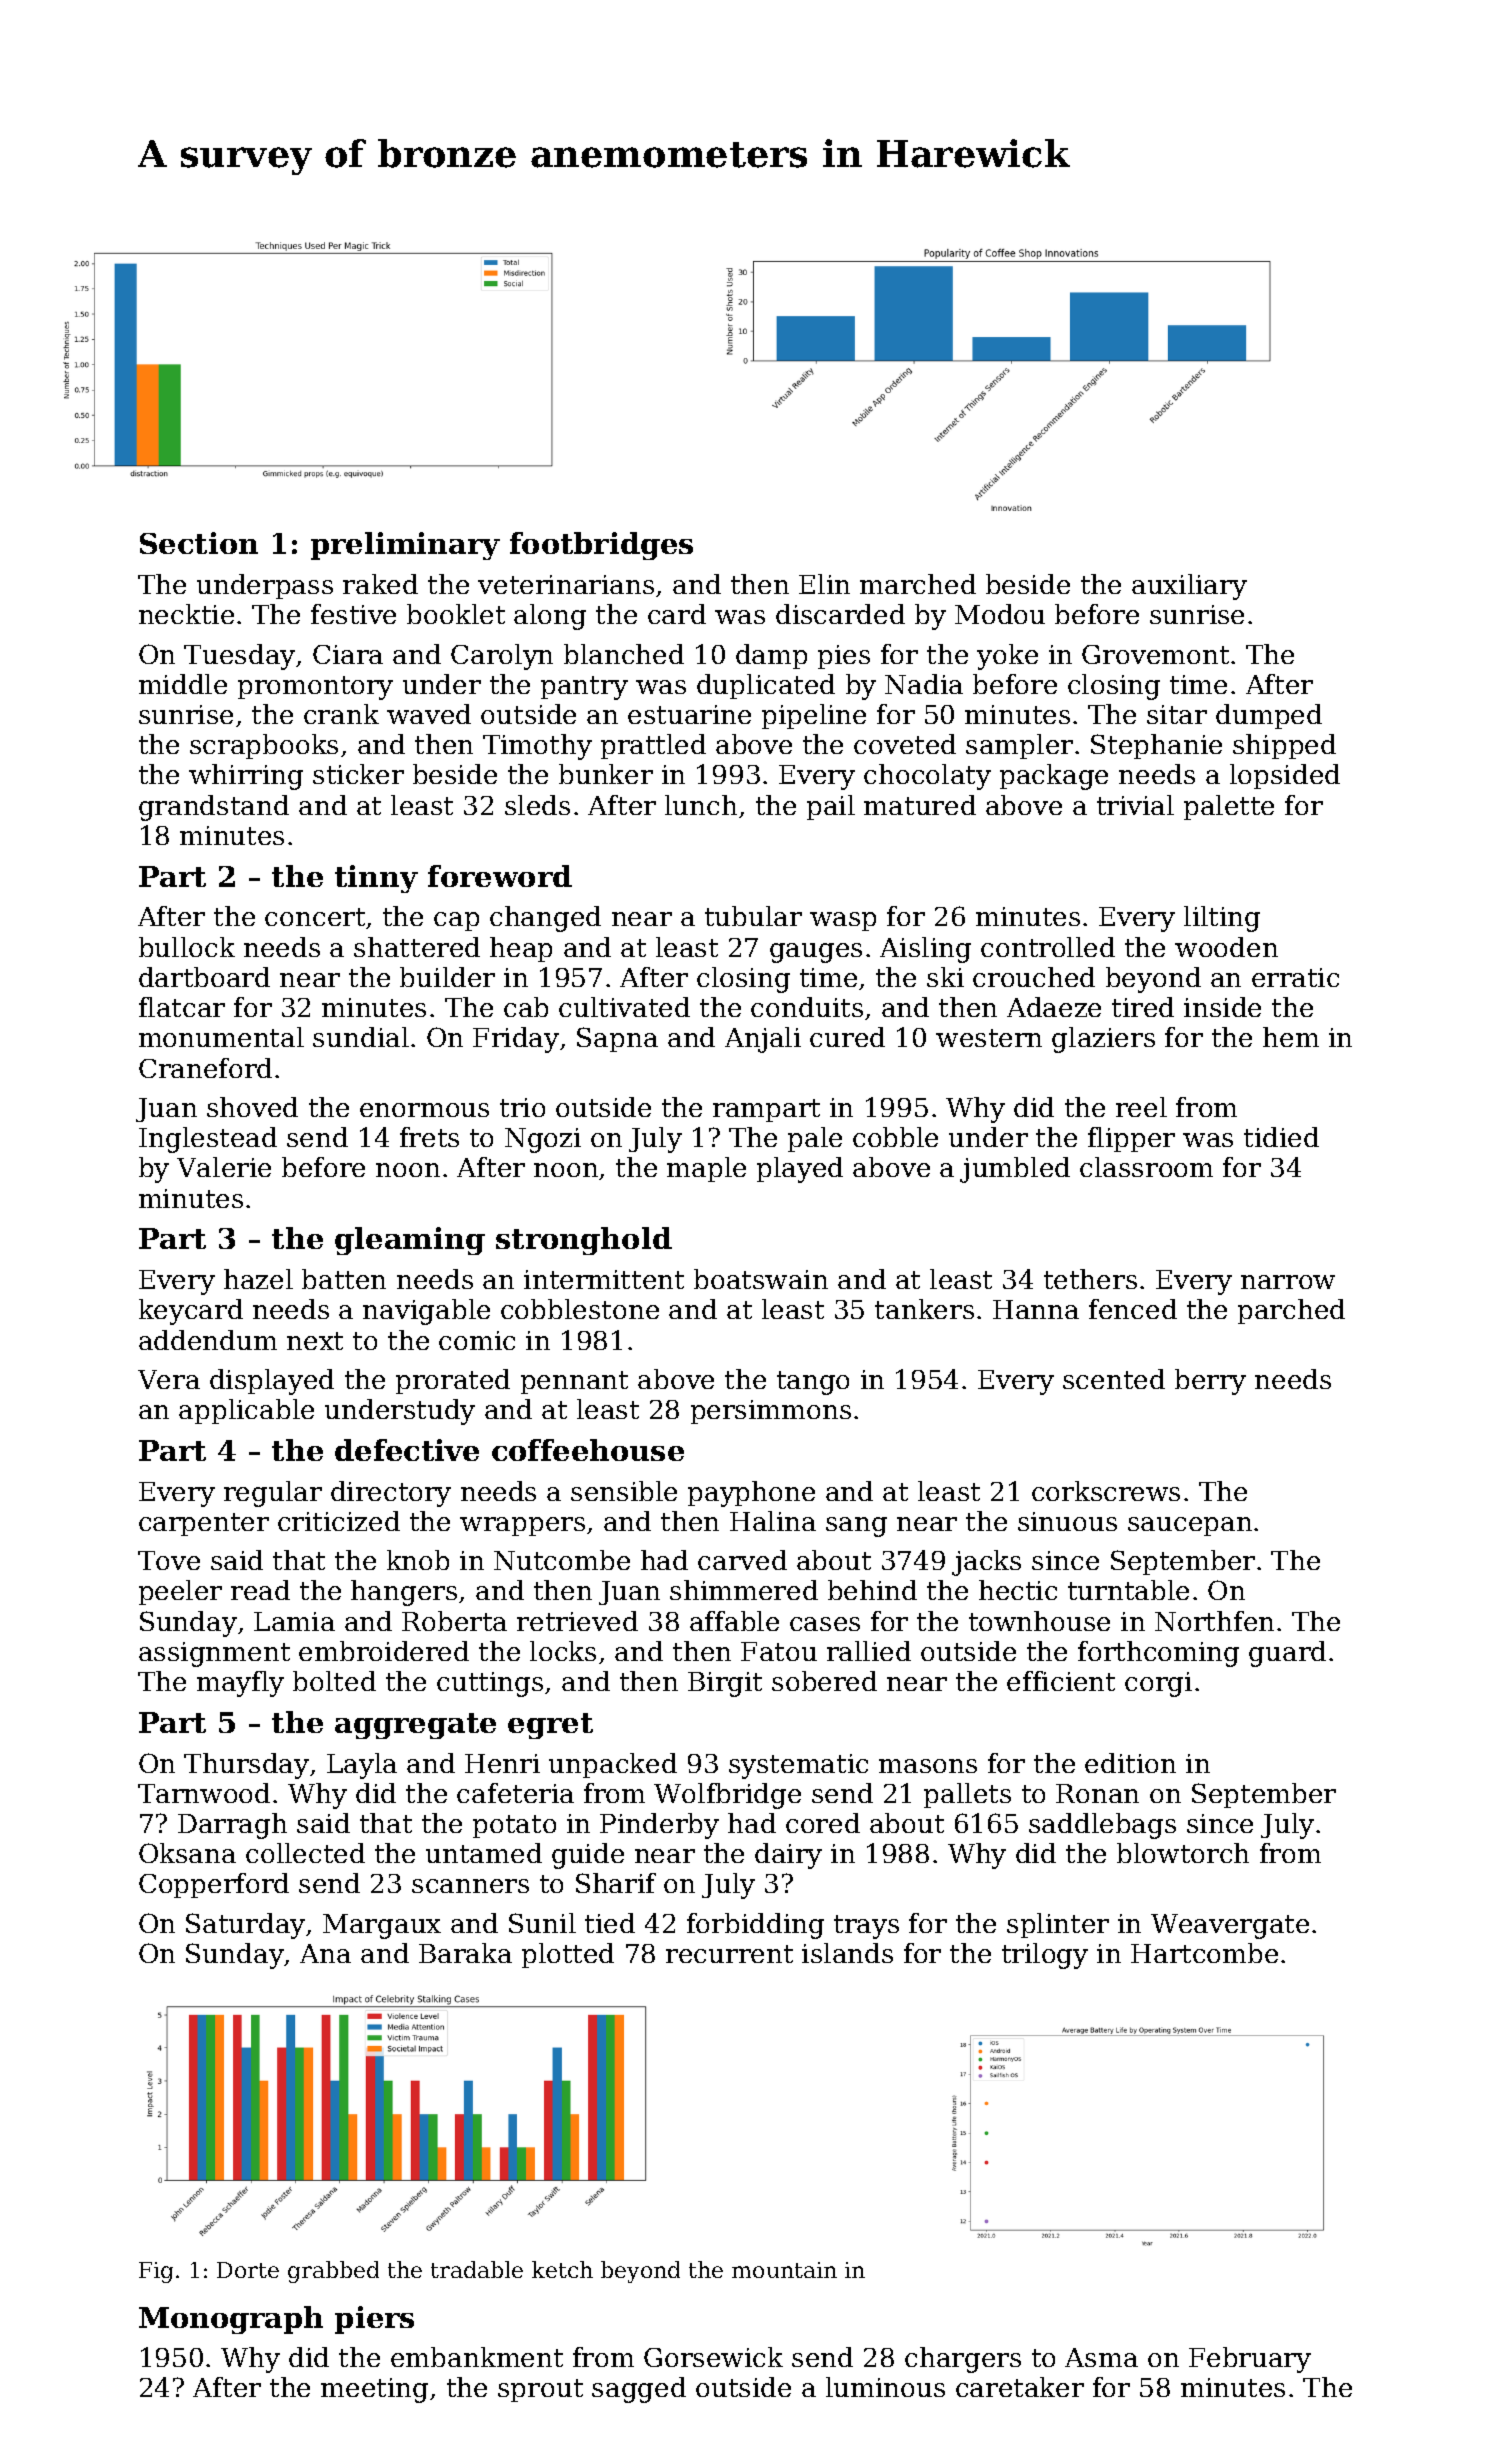  Describe the element at coordinates (563, 1651) in the screenshot. I see `locks` at that location.
